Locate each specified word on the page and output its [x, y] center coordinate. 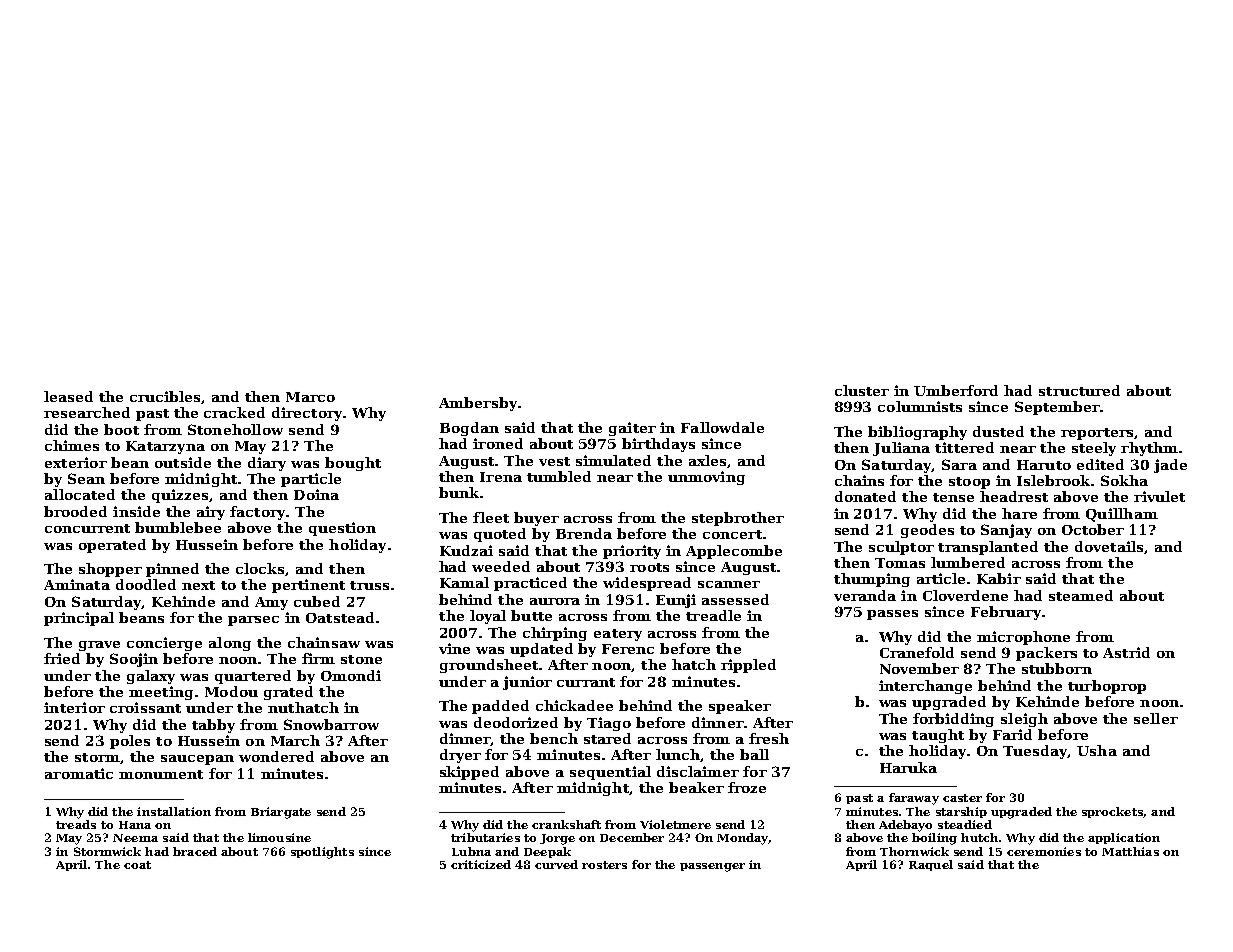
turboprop [1107, 687]
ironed [498, 443]
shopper [110, 570]
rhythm [1149, 449]
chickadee [574, 705]
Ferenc [628, 649]
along [230, 644]
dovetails [1109, 546]
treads [76, 824]
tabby [213, 726]
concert [732, 534]
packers [1046, 654]
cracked [234, 412]
